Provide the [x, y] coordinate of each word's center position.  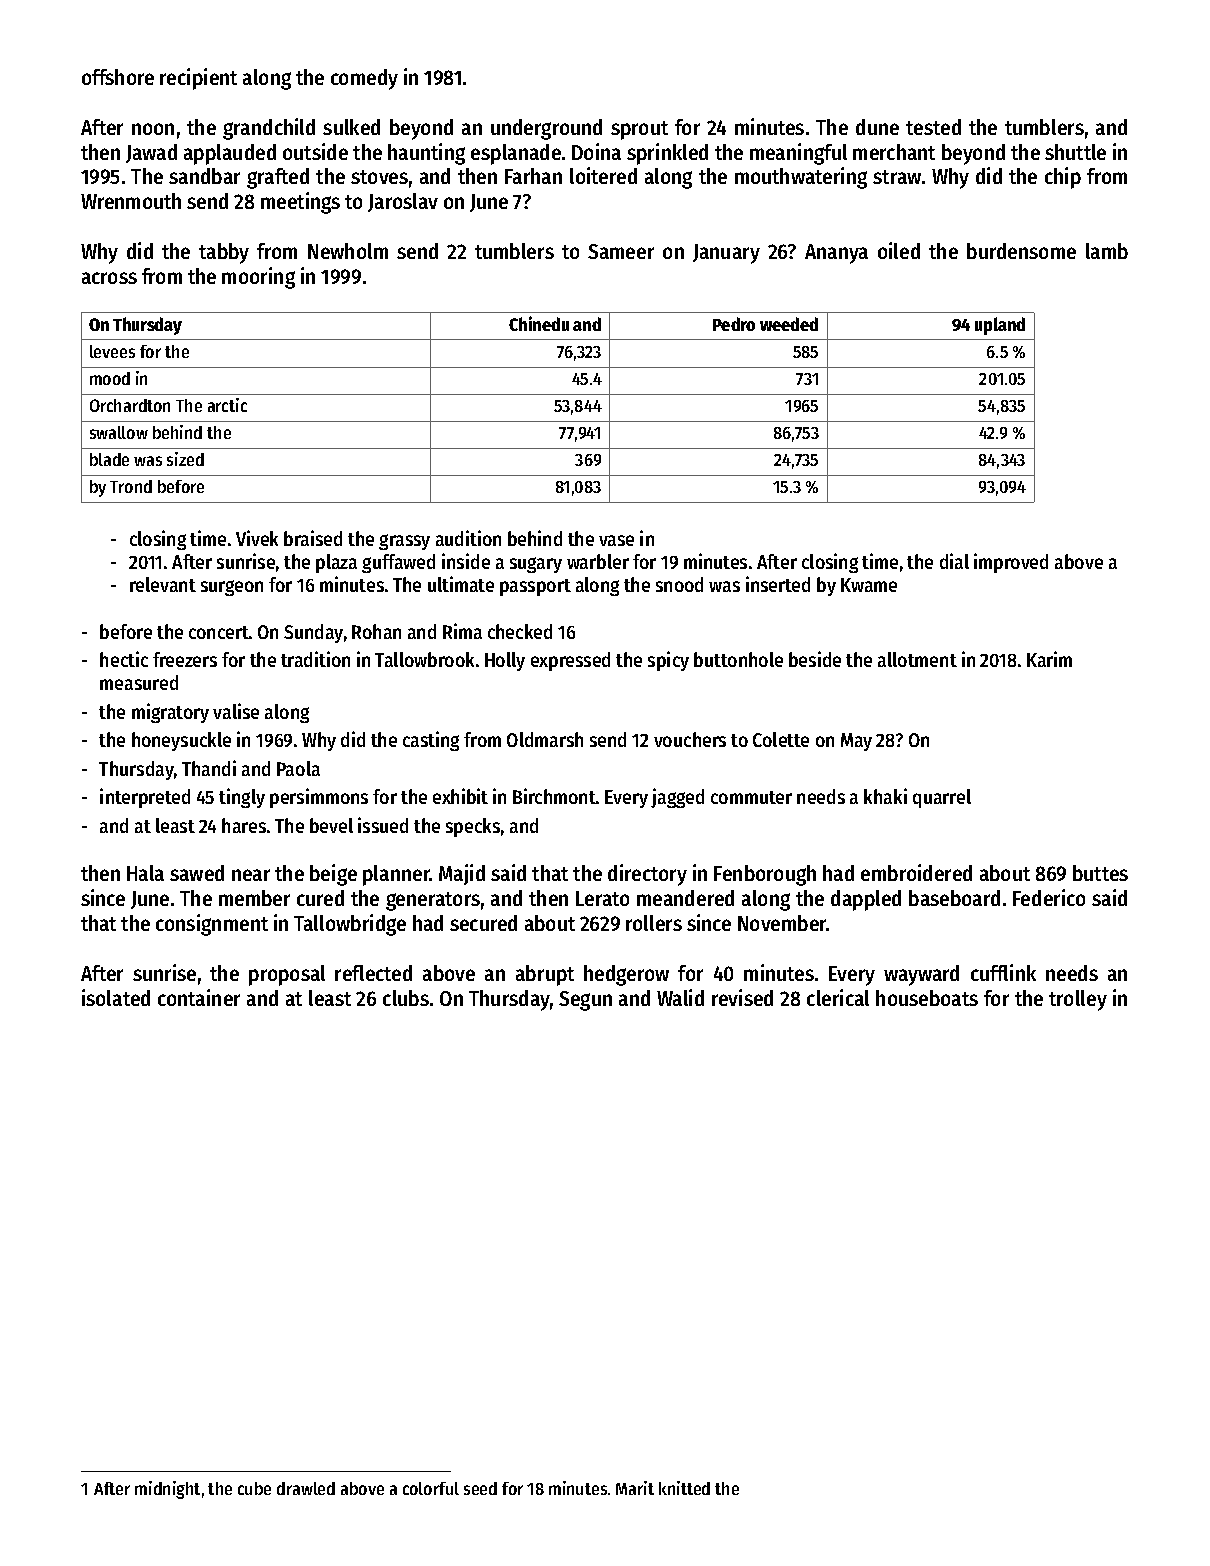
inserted [778, 584]
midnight [167, 1490]
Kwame [869, 585]
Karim [1049, 659]
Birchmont [554, 796]
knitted [684, 1488]
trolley [1078, 1000]
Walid [680, 997]
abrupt [545, 975]
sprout [639, 130]
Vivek [257, 538]
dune [877, 127]
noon [153, 129]
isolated [116, 997]
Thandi [209, 768]
